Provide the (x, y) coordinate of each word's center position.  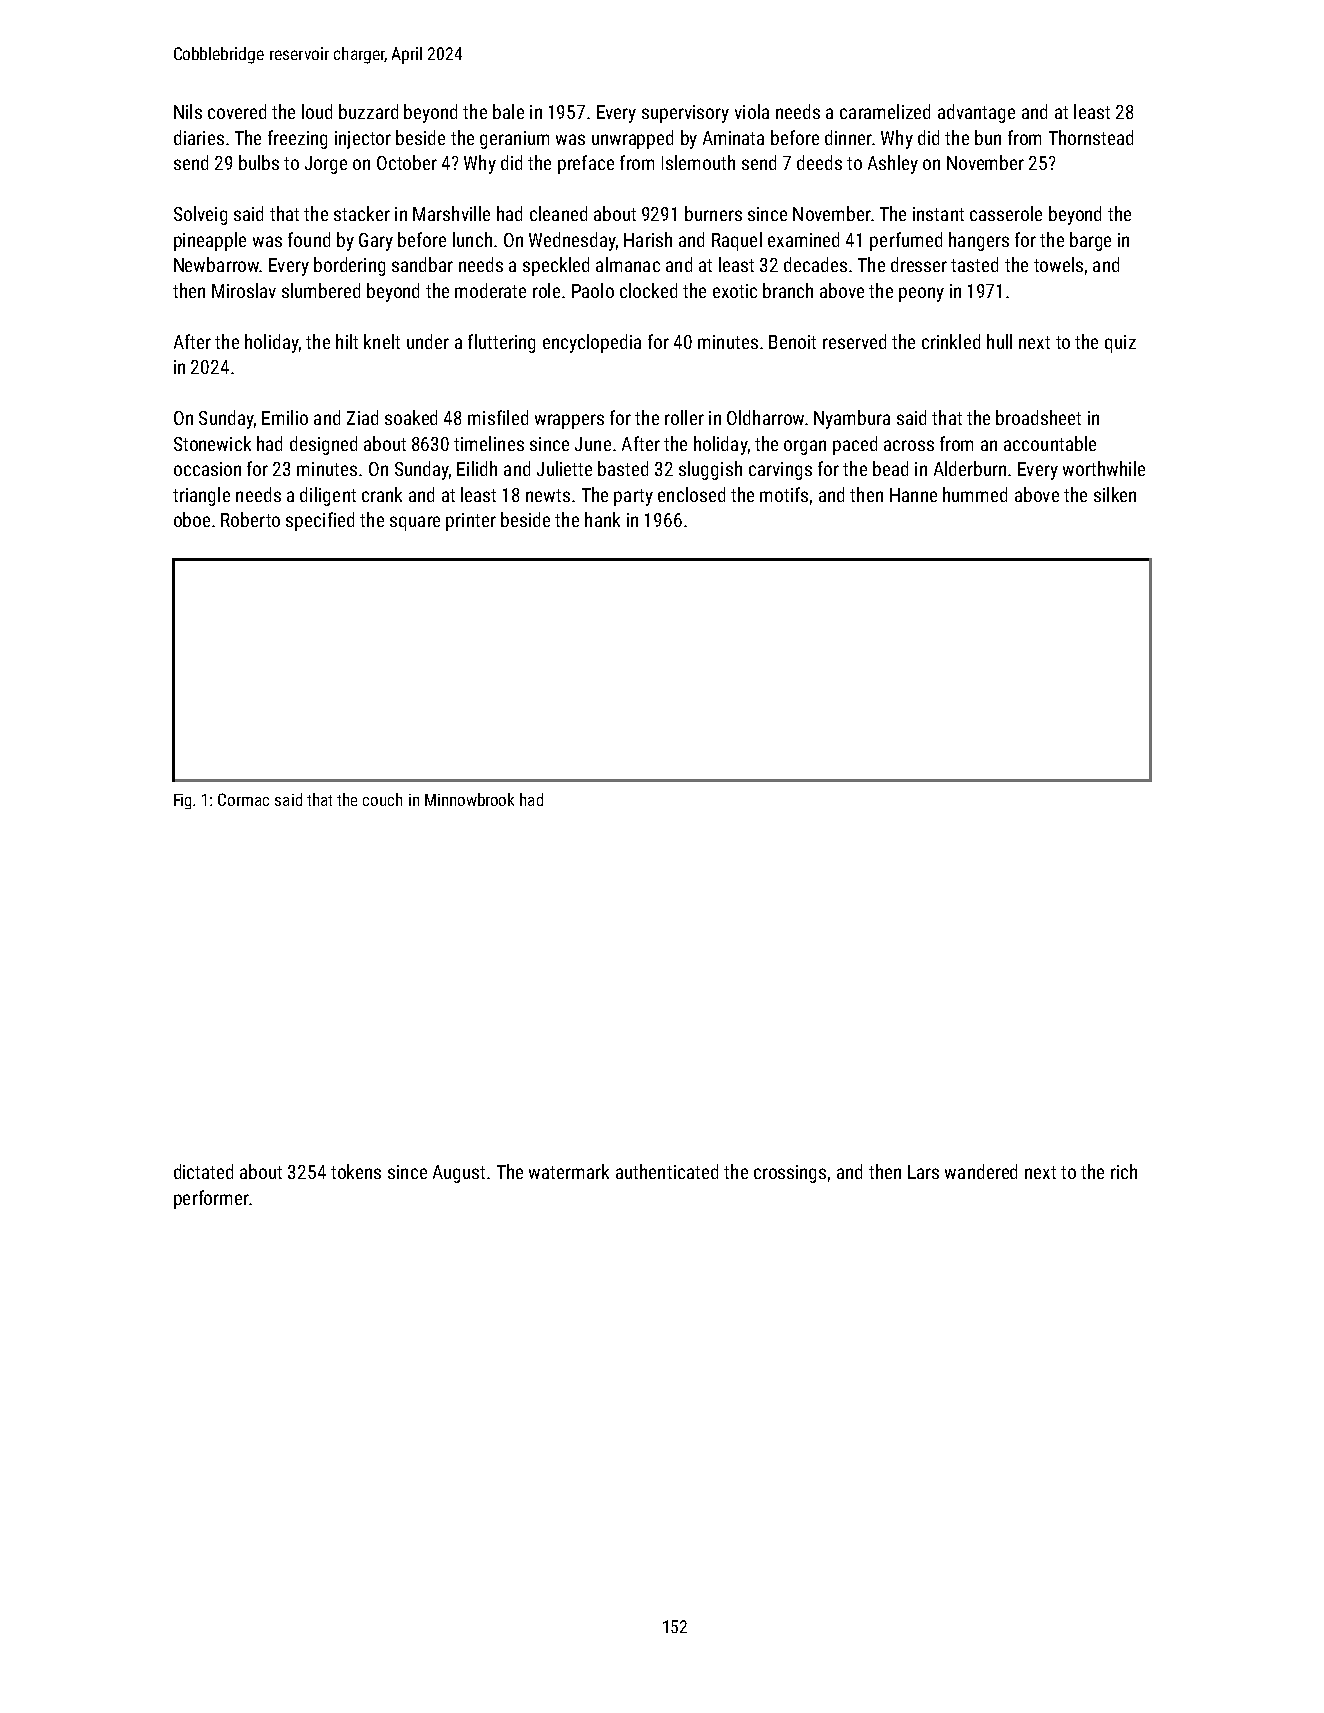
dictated (203, 1171)
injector (363, 140)
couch (382, 799)
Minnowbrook (469, 799)
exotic (735, 291)
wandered (981, 1171)
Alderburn (970, 468)
